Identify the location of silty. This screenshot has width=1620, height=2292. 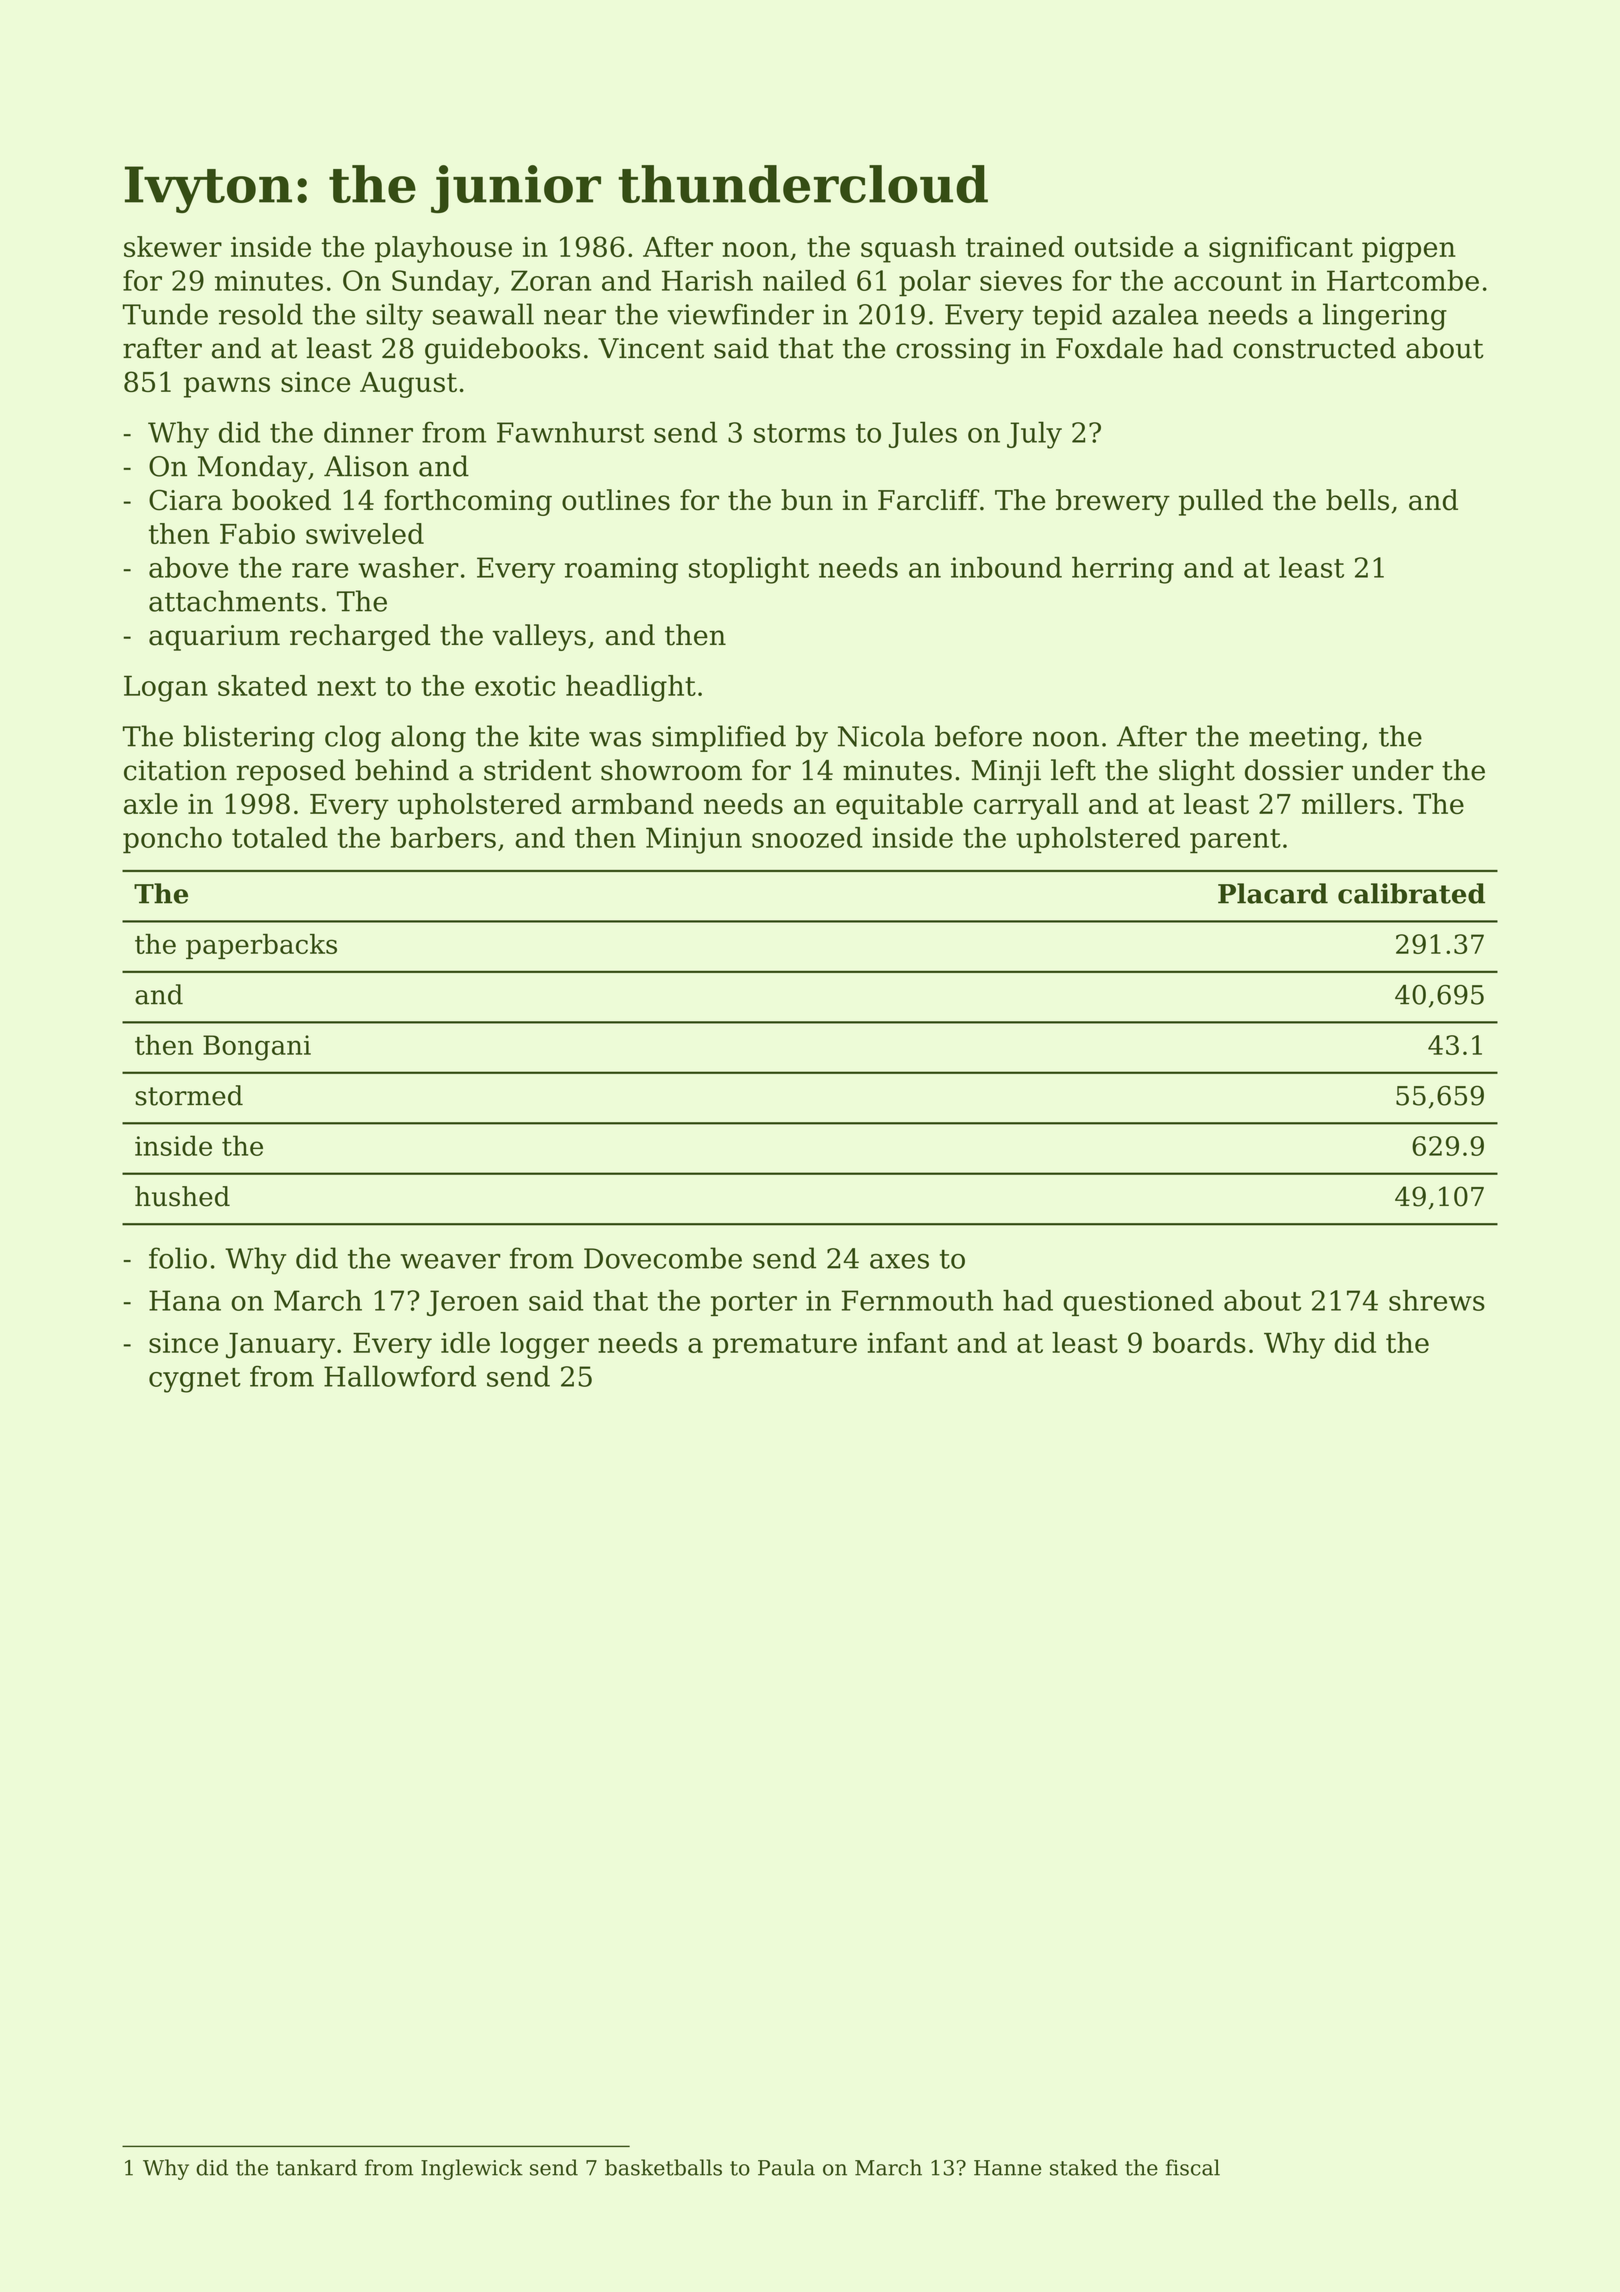
(394, 317).
